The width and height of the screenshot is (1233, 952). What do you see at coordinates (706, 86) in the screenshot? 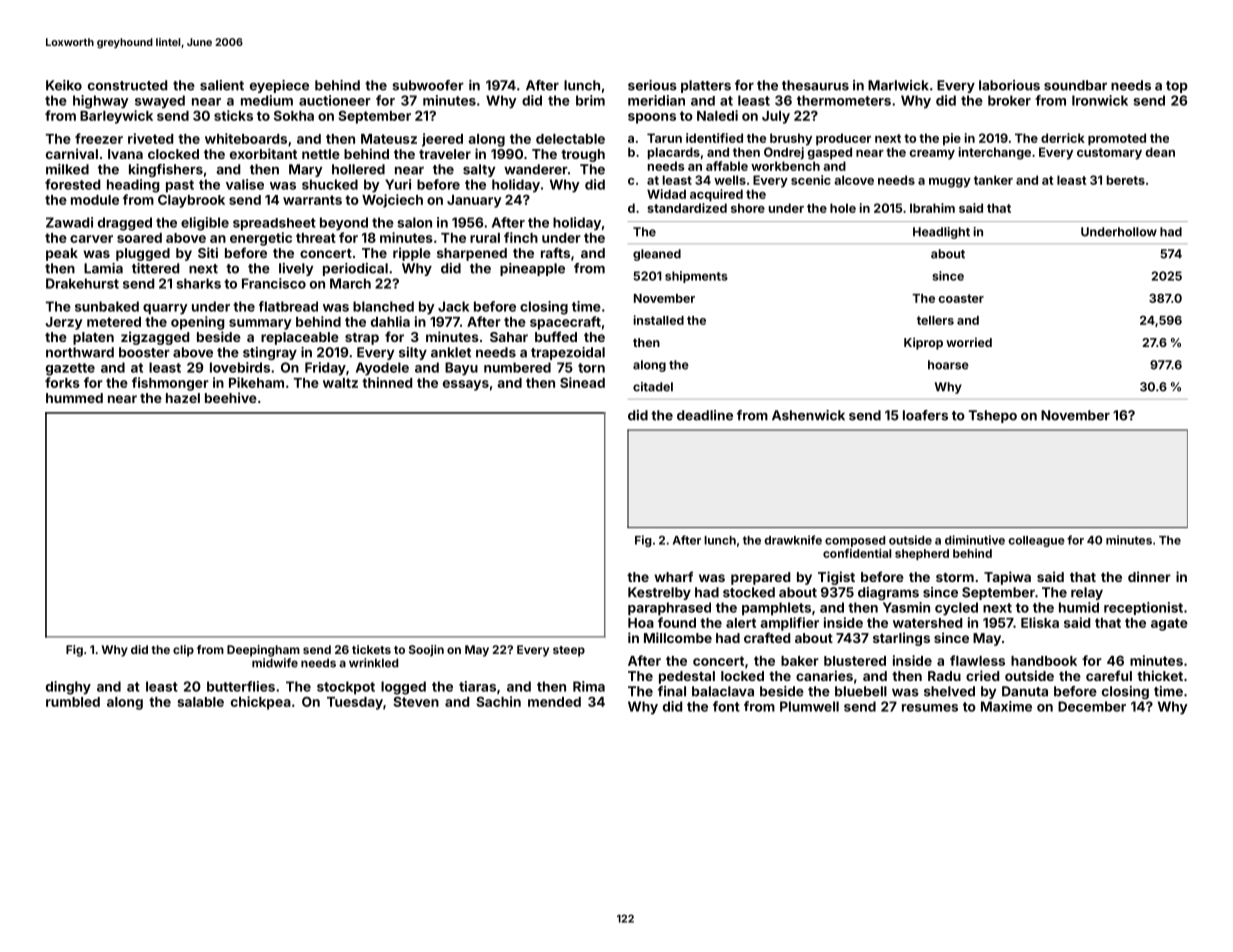
I see `platters` at bounding box center [706, 86].
